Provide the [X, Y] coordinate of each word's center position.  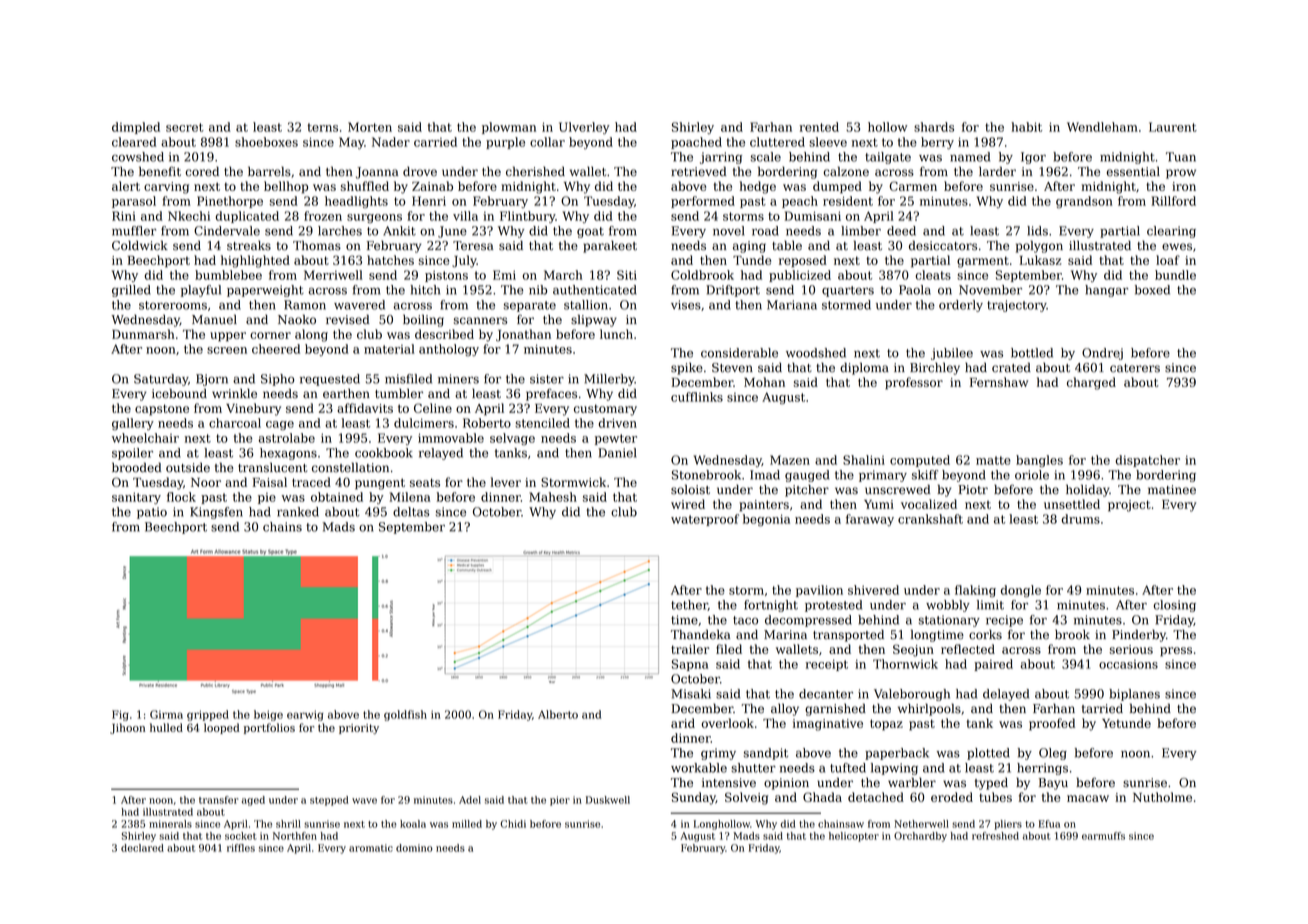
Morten [370, 127]
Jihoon [128, 728]
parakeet [610, 247]
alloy [785, 709]
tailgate [888, 158]
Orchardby [920, 837]
